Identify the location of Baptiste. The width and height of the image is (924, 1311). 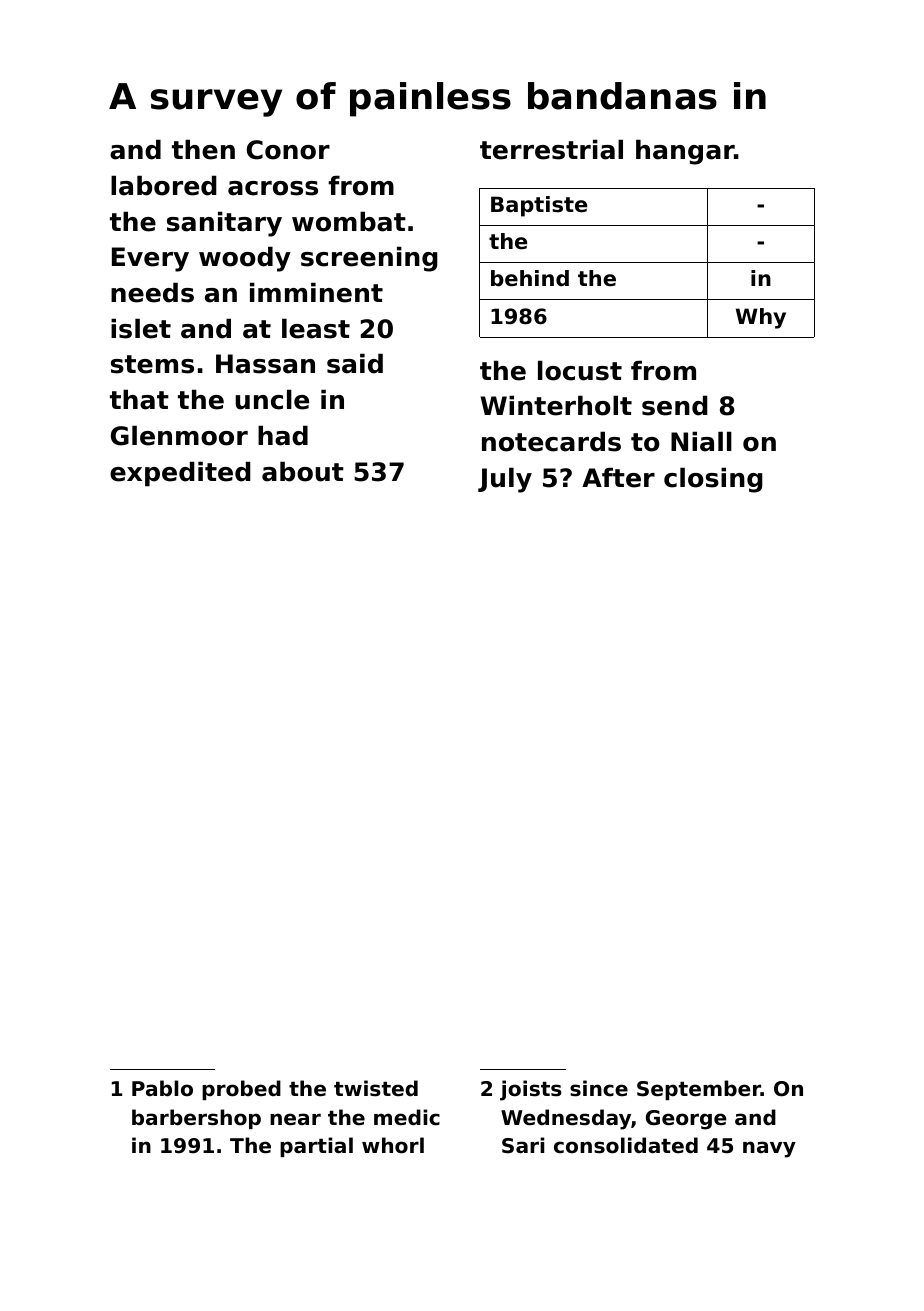
(539, 206).
